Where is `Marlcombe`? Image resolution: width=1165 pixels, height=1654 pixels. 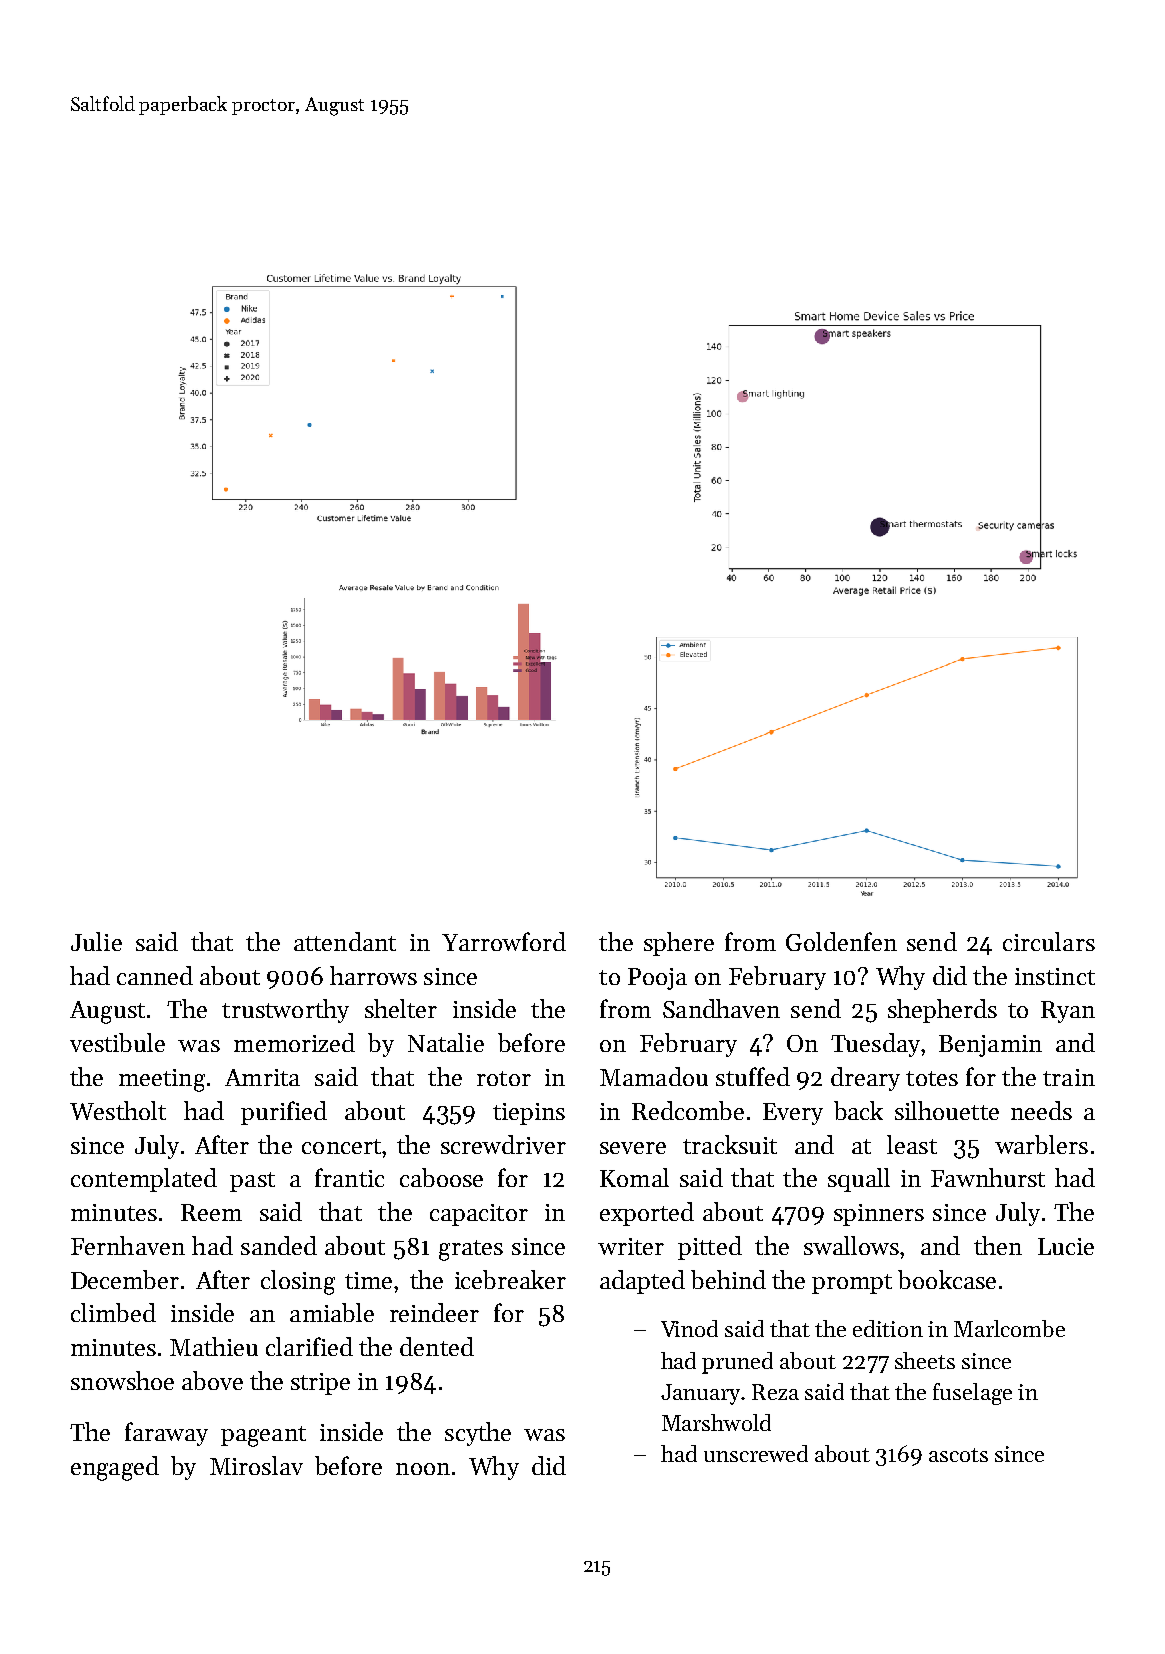 Marlcombe is located at coordinates (1009, 1328).
